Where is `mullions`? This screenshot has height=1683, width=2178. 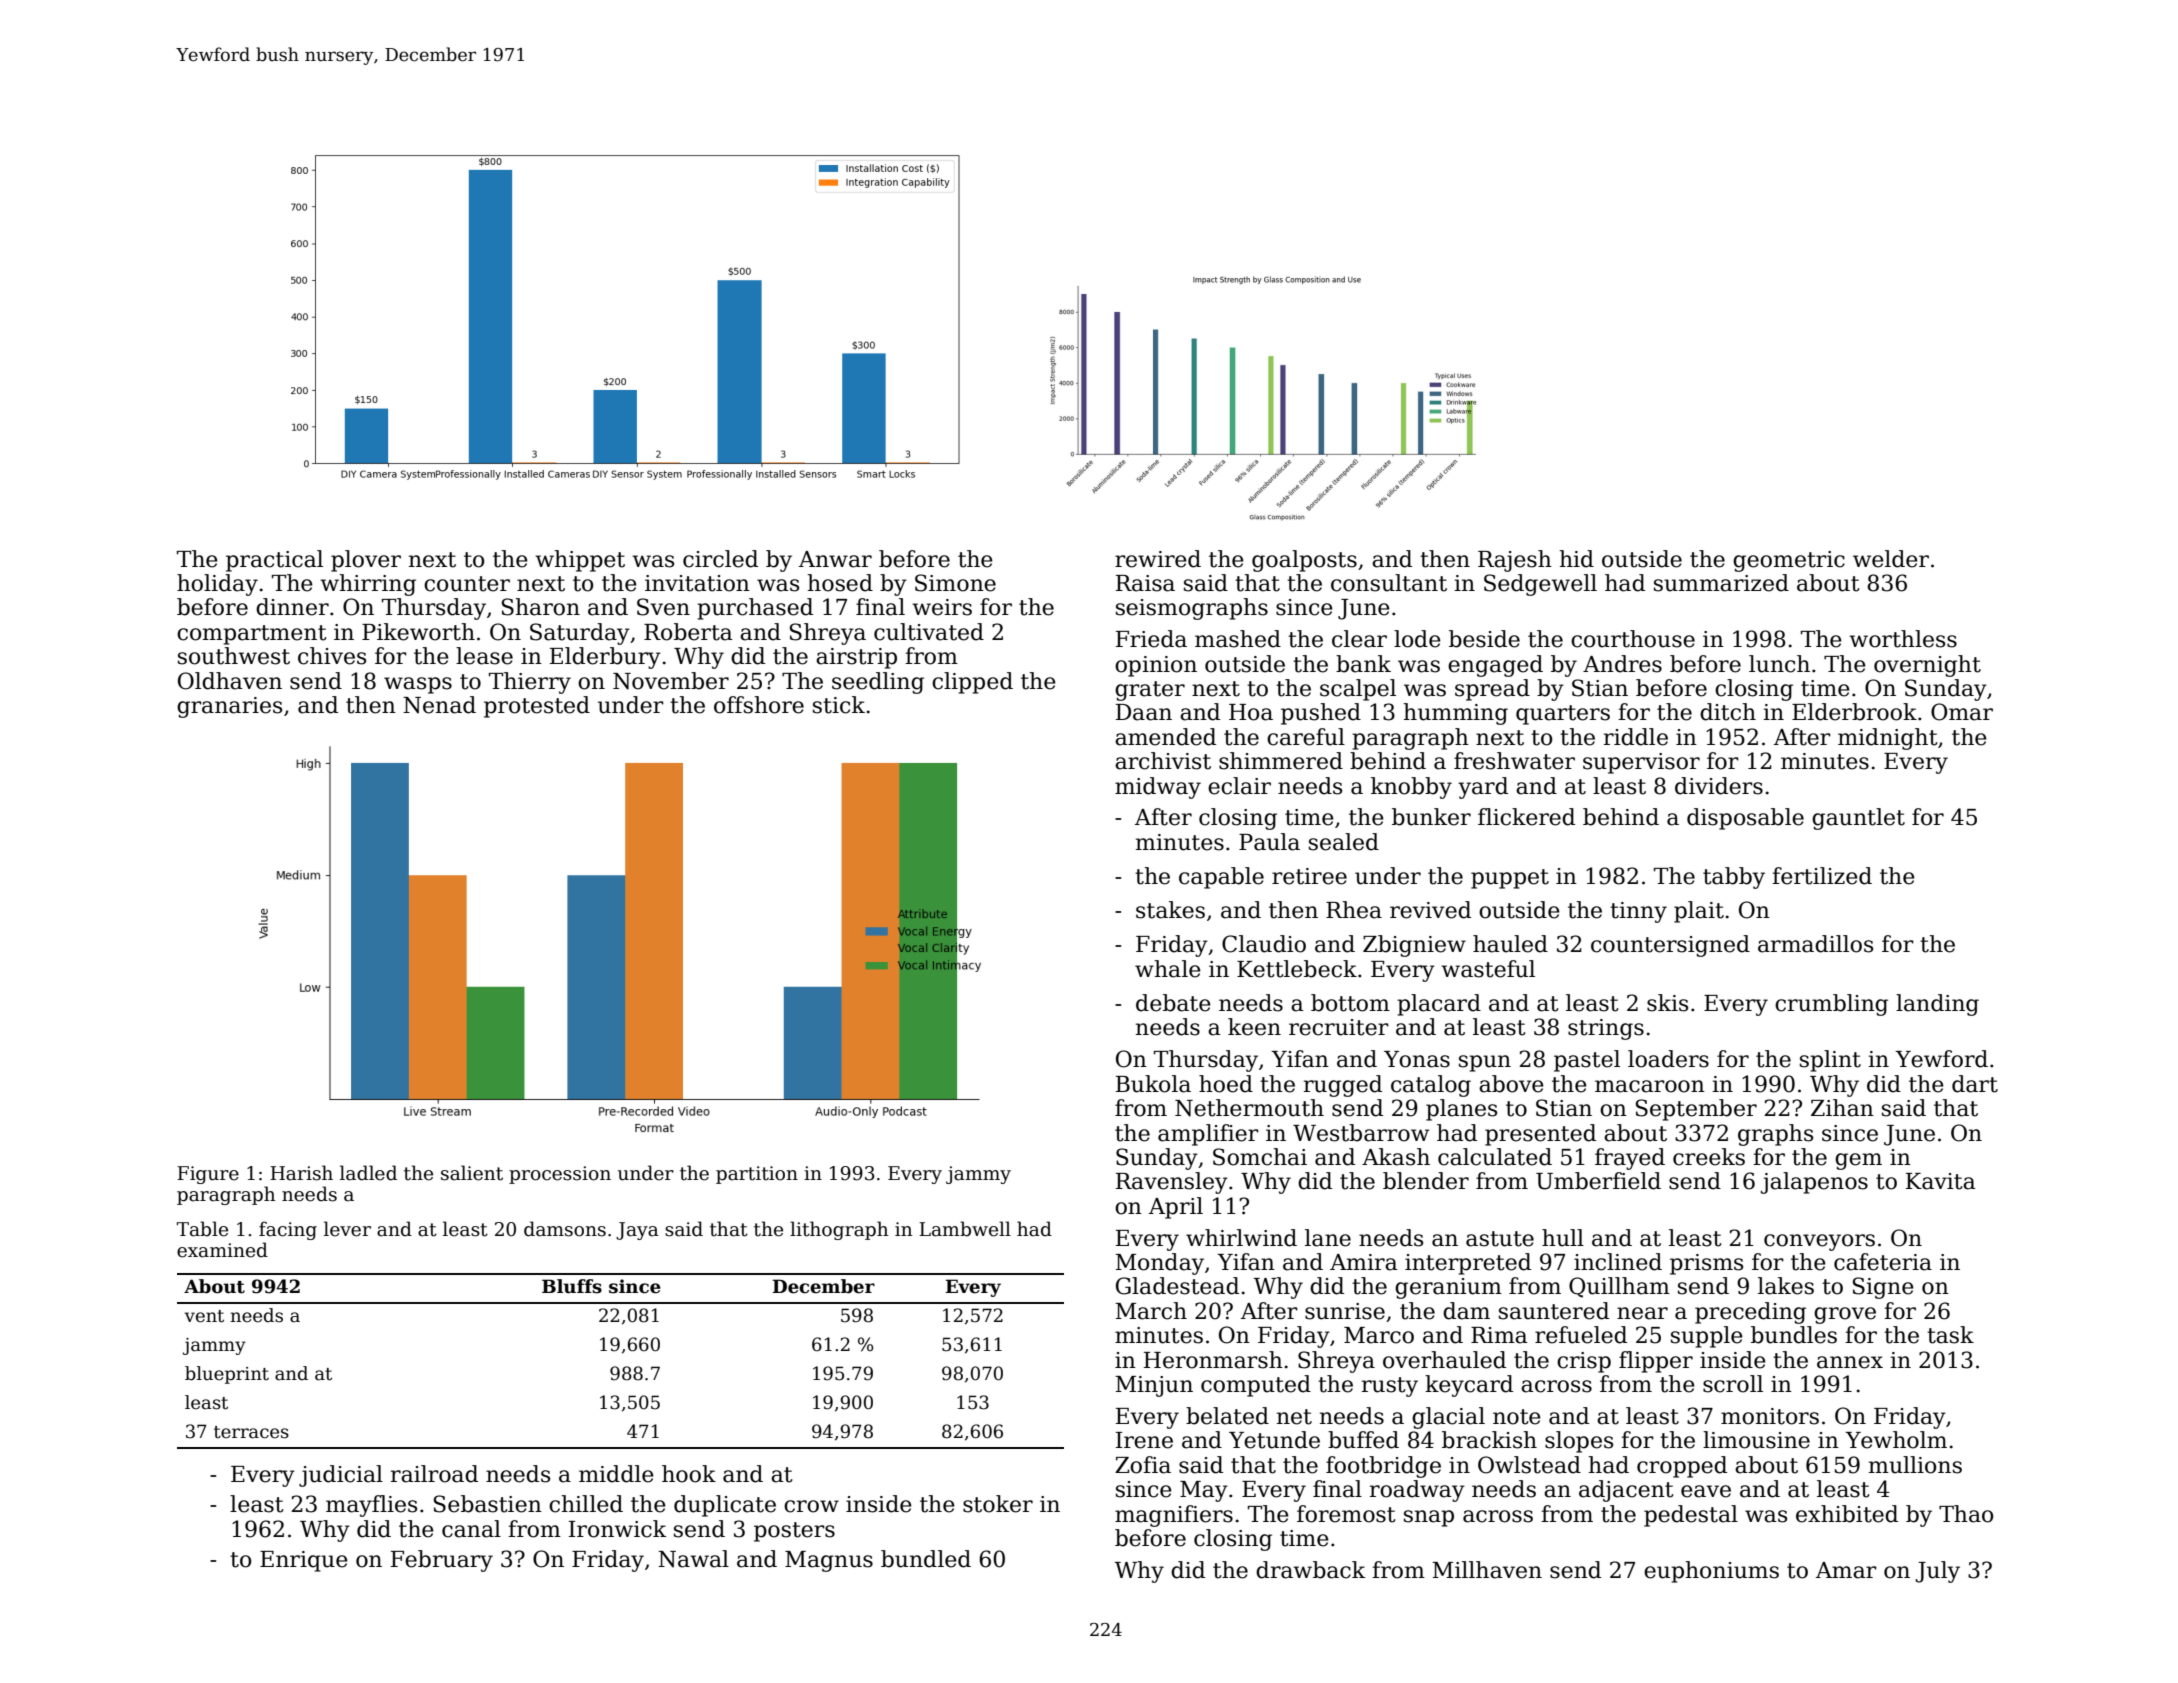 mullions is located at coordinates (1915, 1465).
